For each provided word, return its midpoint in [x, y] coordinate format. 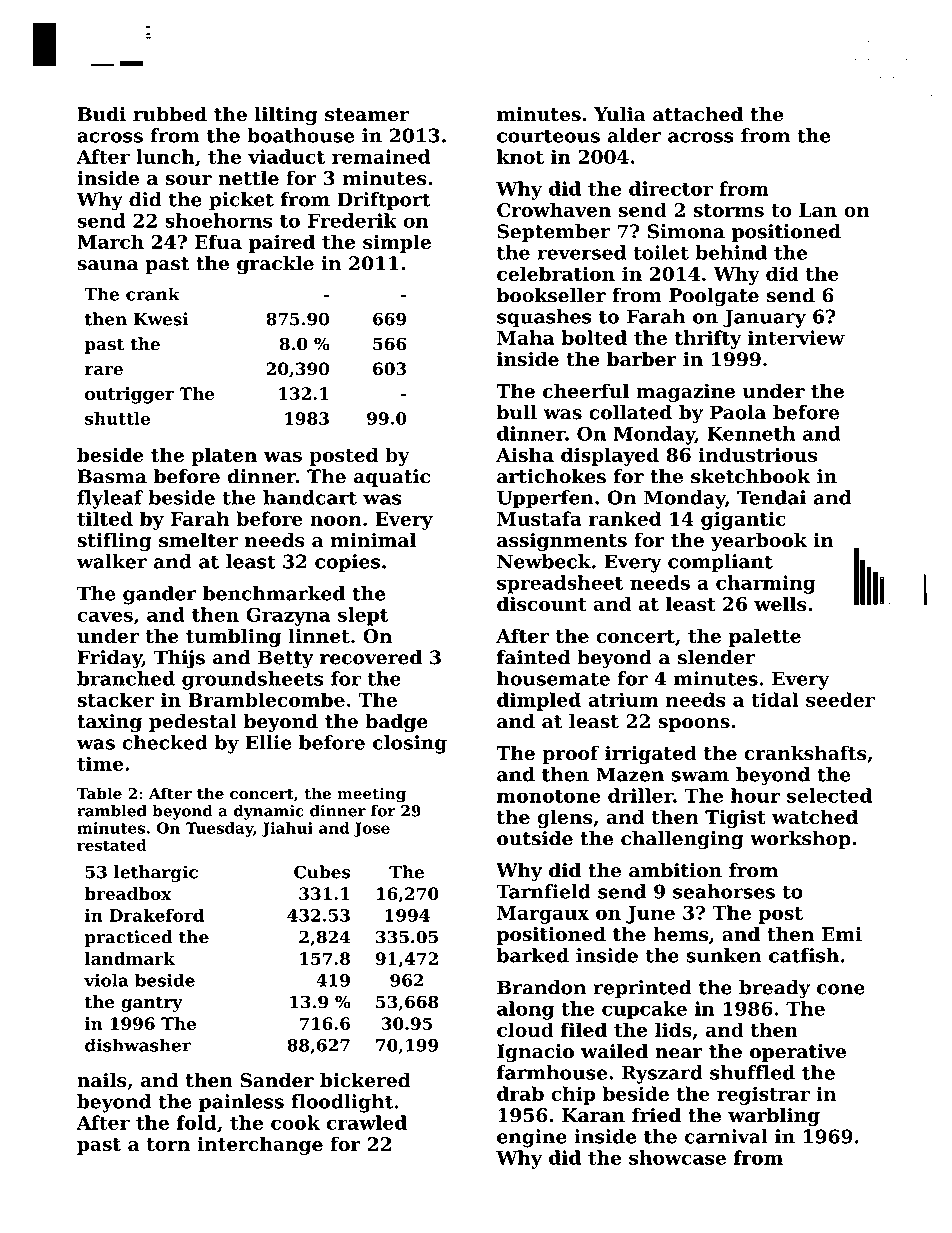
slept [363, 616]
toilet [661, 252]
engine [532, 1138]
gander [160, 595]
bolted [594, 337]
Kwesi [161, 319]
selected [829, 795]
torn [168, 1144]
